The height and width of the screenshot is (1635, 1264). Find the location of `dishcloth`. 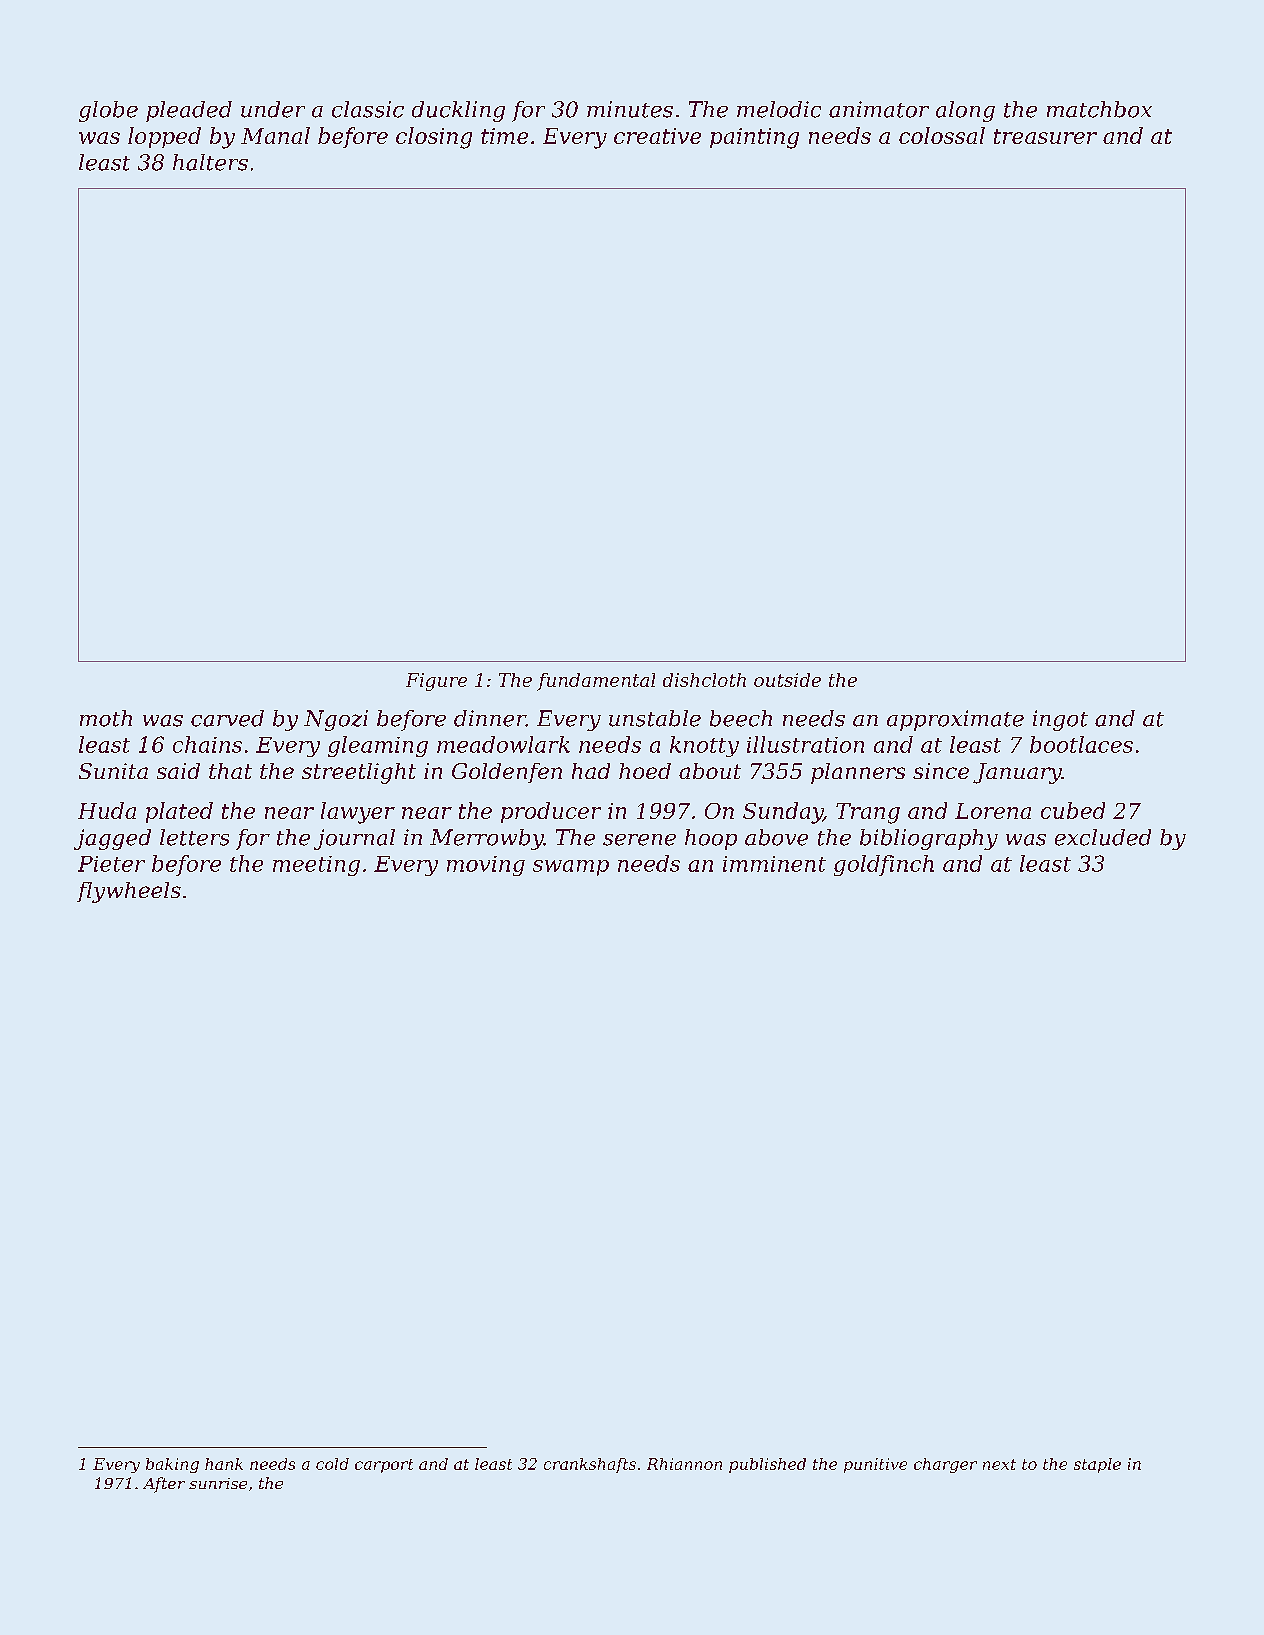

dishcloth is located at coordinates (704, 680).
